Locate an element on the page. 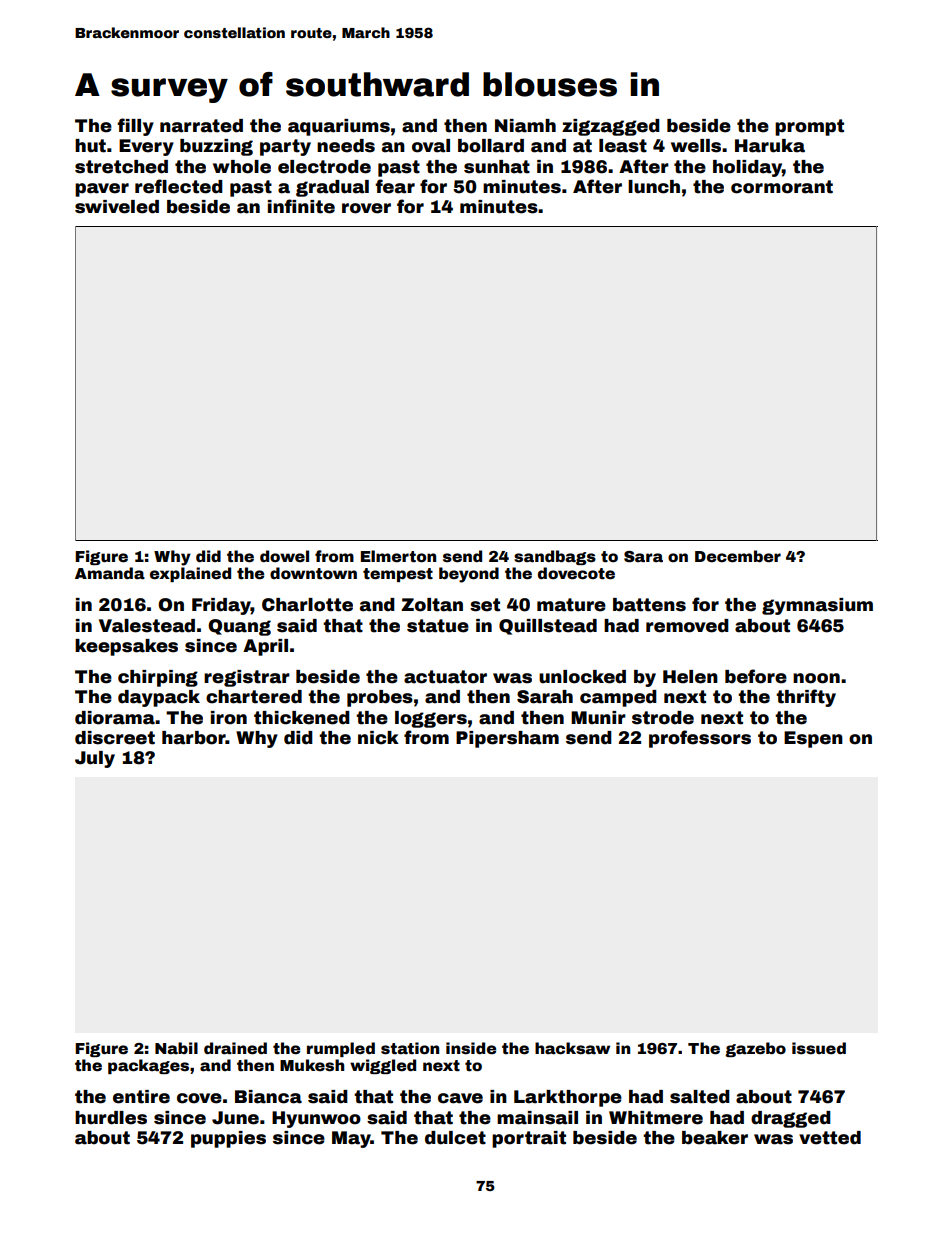  explained is located at coordinates (190, 574).
